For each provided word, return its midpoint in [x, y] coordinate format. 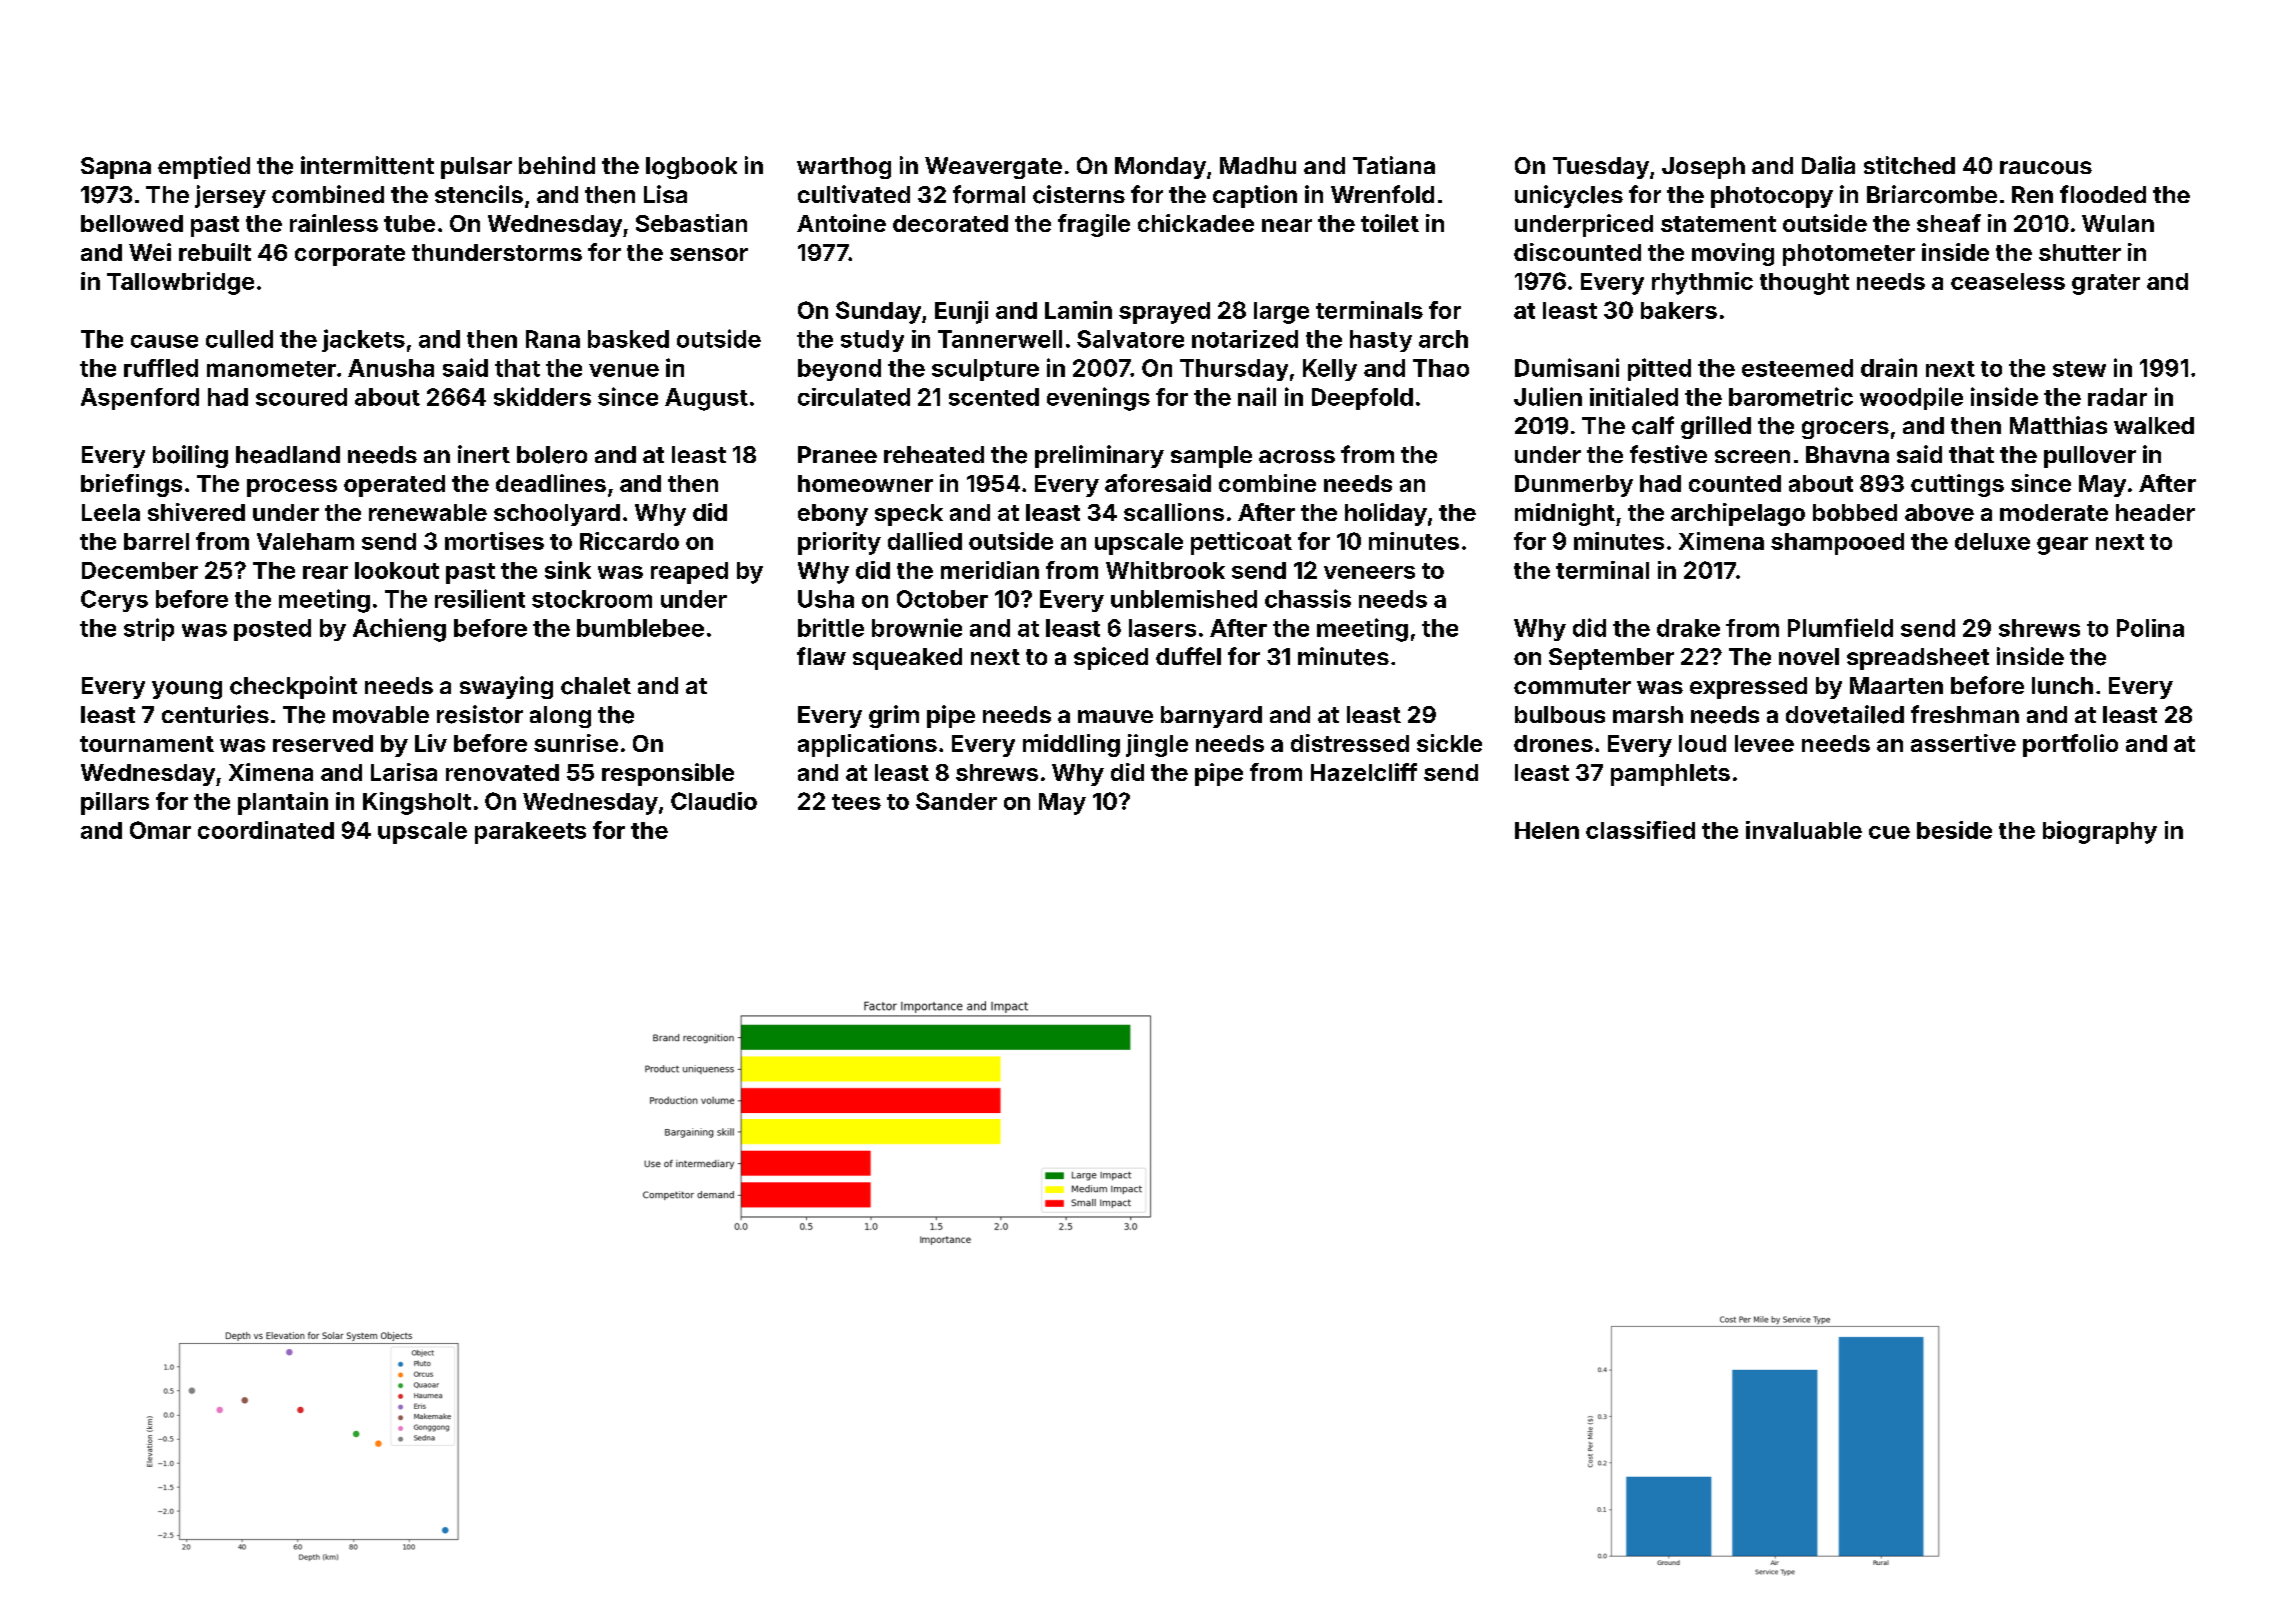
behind [557, 165]
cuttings [1957, 485]
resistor [480, 714]
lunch [2062, 685]
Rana [553, 339]
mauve [1115, 716]
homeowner [865, 483]
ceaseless [2008, 281]
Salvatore [1130, 339]
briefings [131, 485]
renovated [502, 772]
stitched [1909, 165]
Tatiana [1394, 165]
